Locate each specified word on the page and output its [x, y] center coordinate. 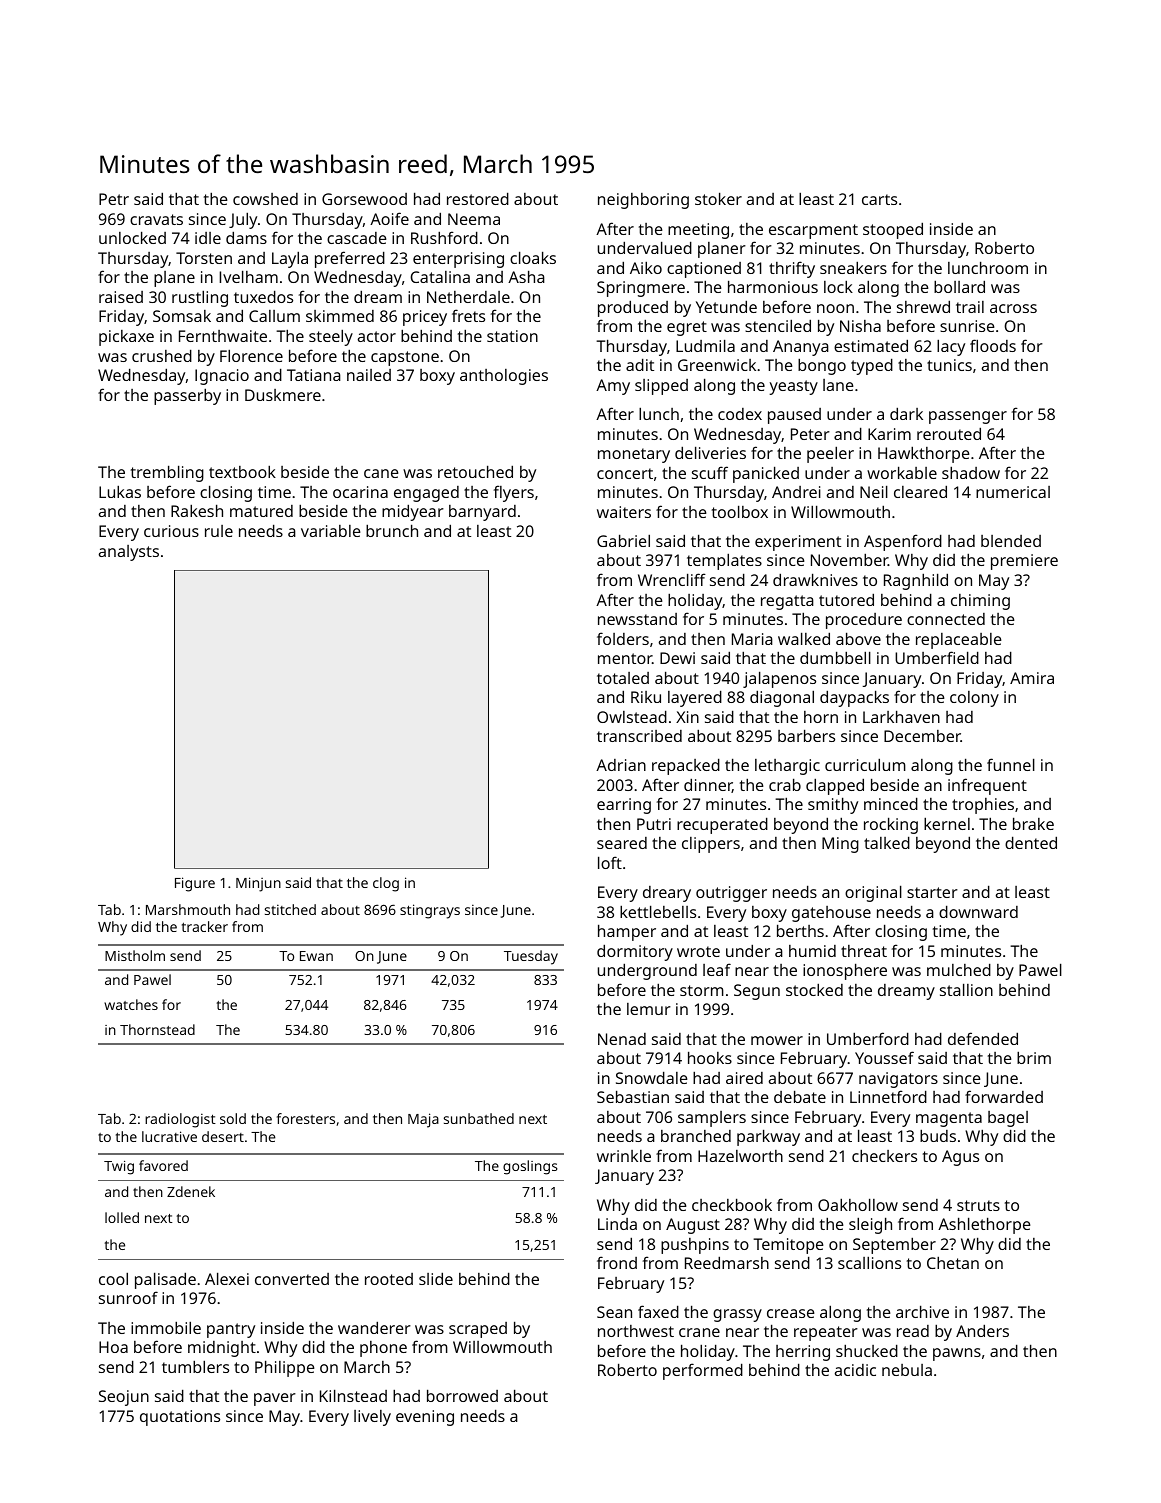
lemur [649, 1009]
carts [879, 199]
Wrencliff [672, 579]
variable [331, 531]
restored [478, 198]
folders [623, 638]
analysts [129, 553]
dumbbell [835, 657]
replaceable [959, 641]
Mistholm [135, 955]
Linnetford [888, 1096]
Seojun [124, 1398]
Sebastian [633, 1096]
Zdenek [191, 1191]
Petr [114, 199]
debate [800, 1096]
